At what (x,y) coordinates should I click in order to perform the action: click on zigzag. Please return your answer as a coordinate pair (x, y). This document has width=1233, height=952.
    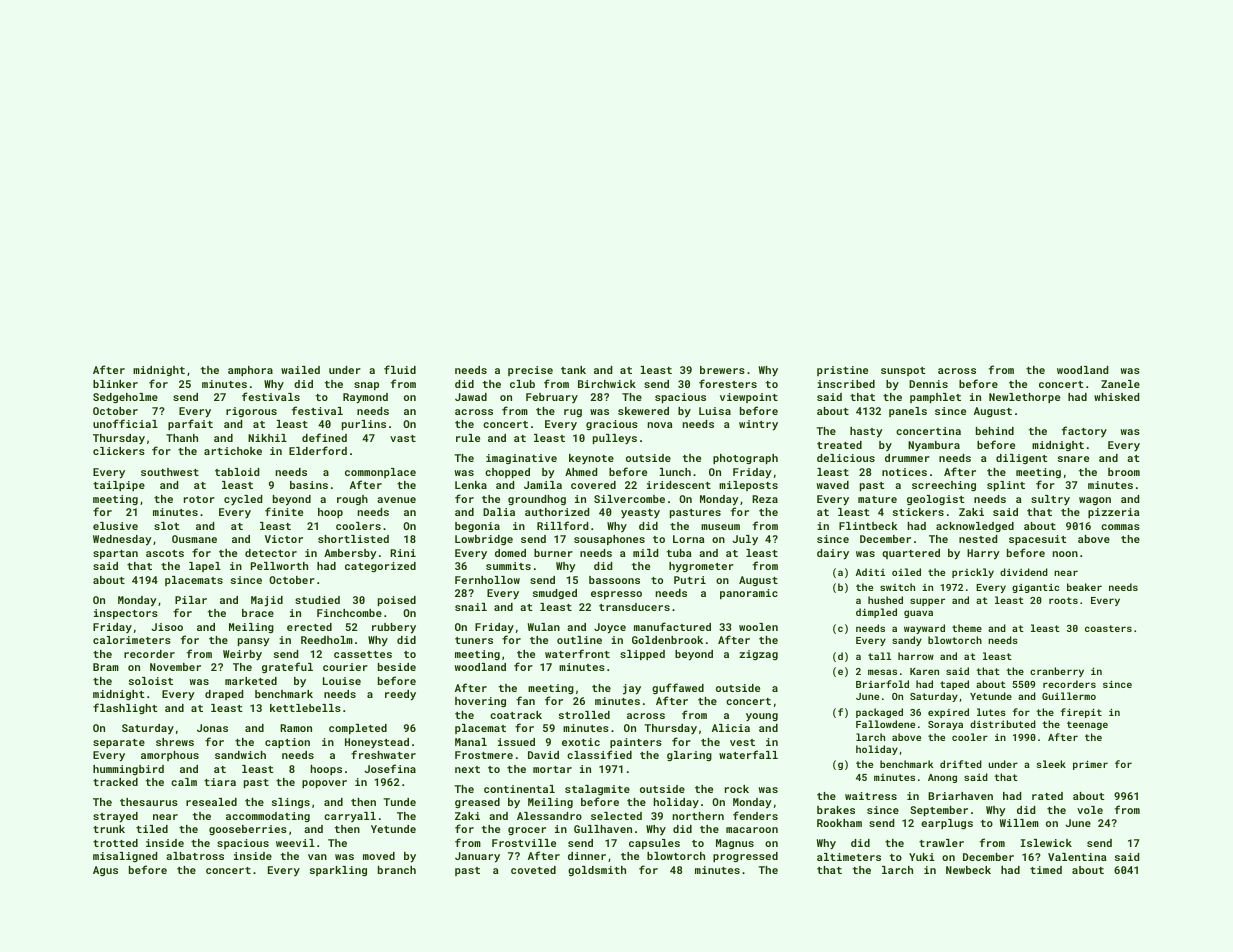
    Looking at the image, I should click on (758, 655).
